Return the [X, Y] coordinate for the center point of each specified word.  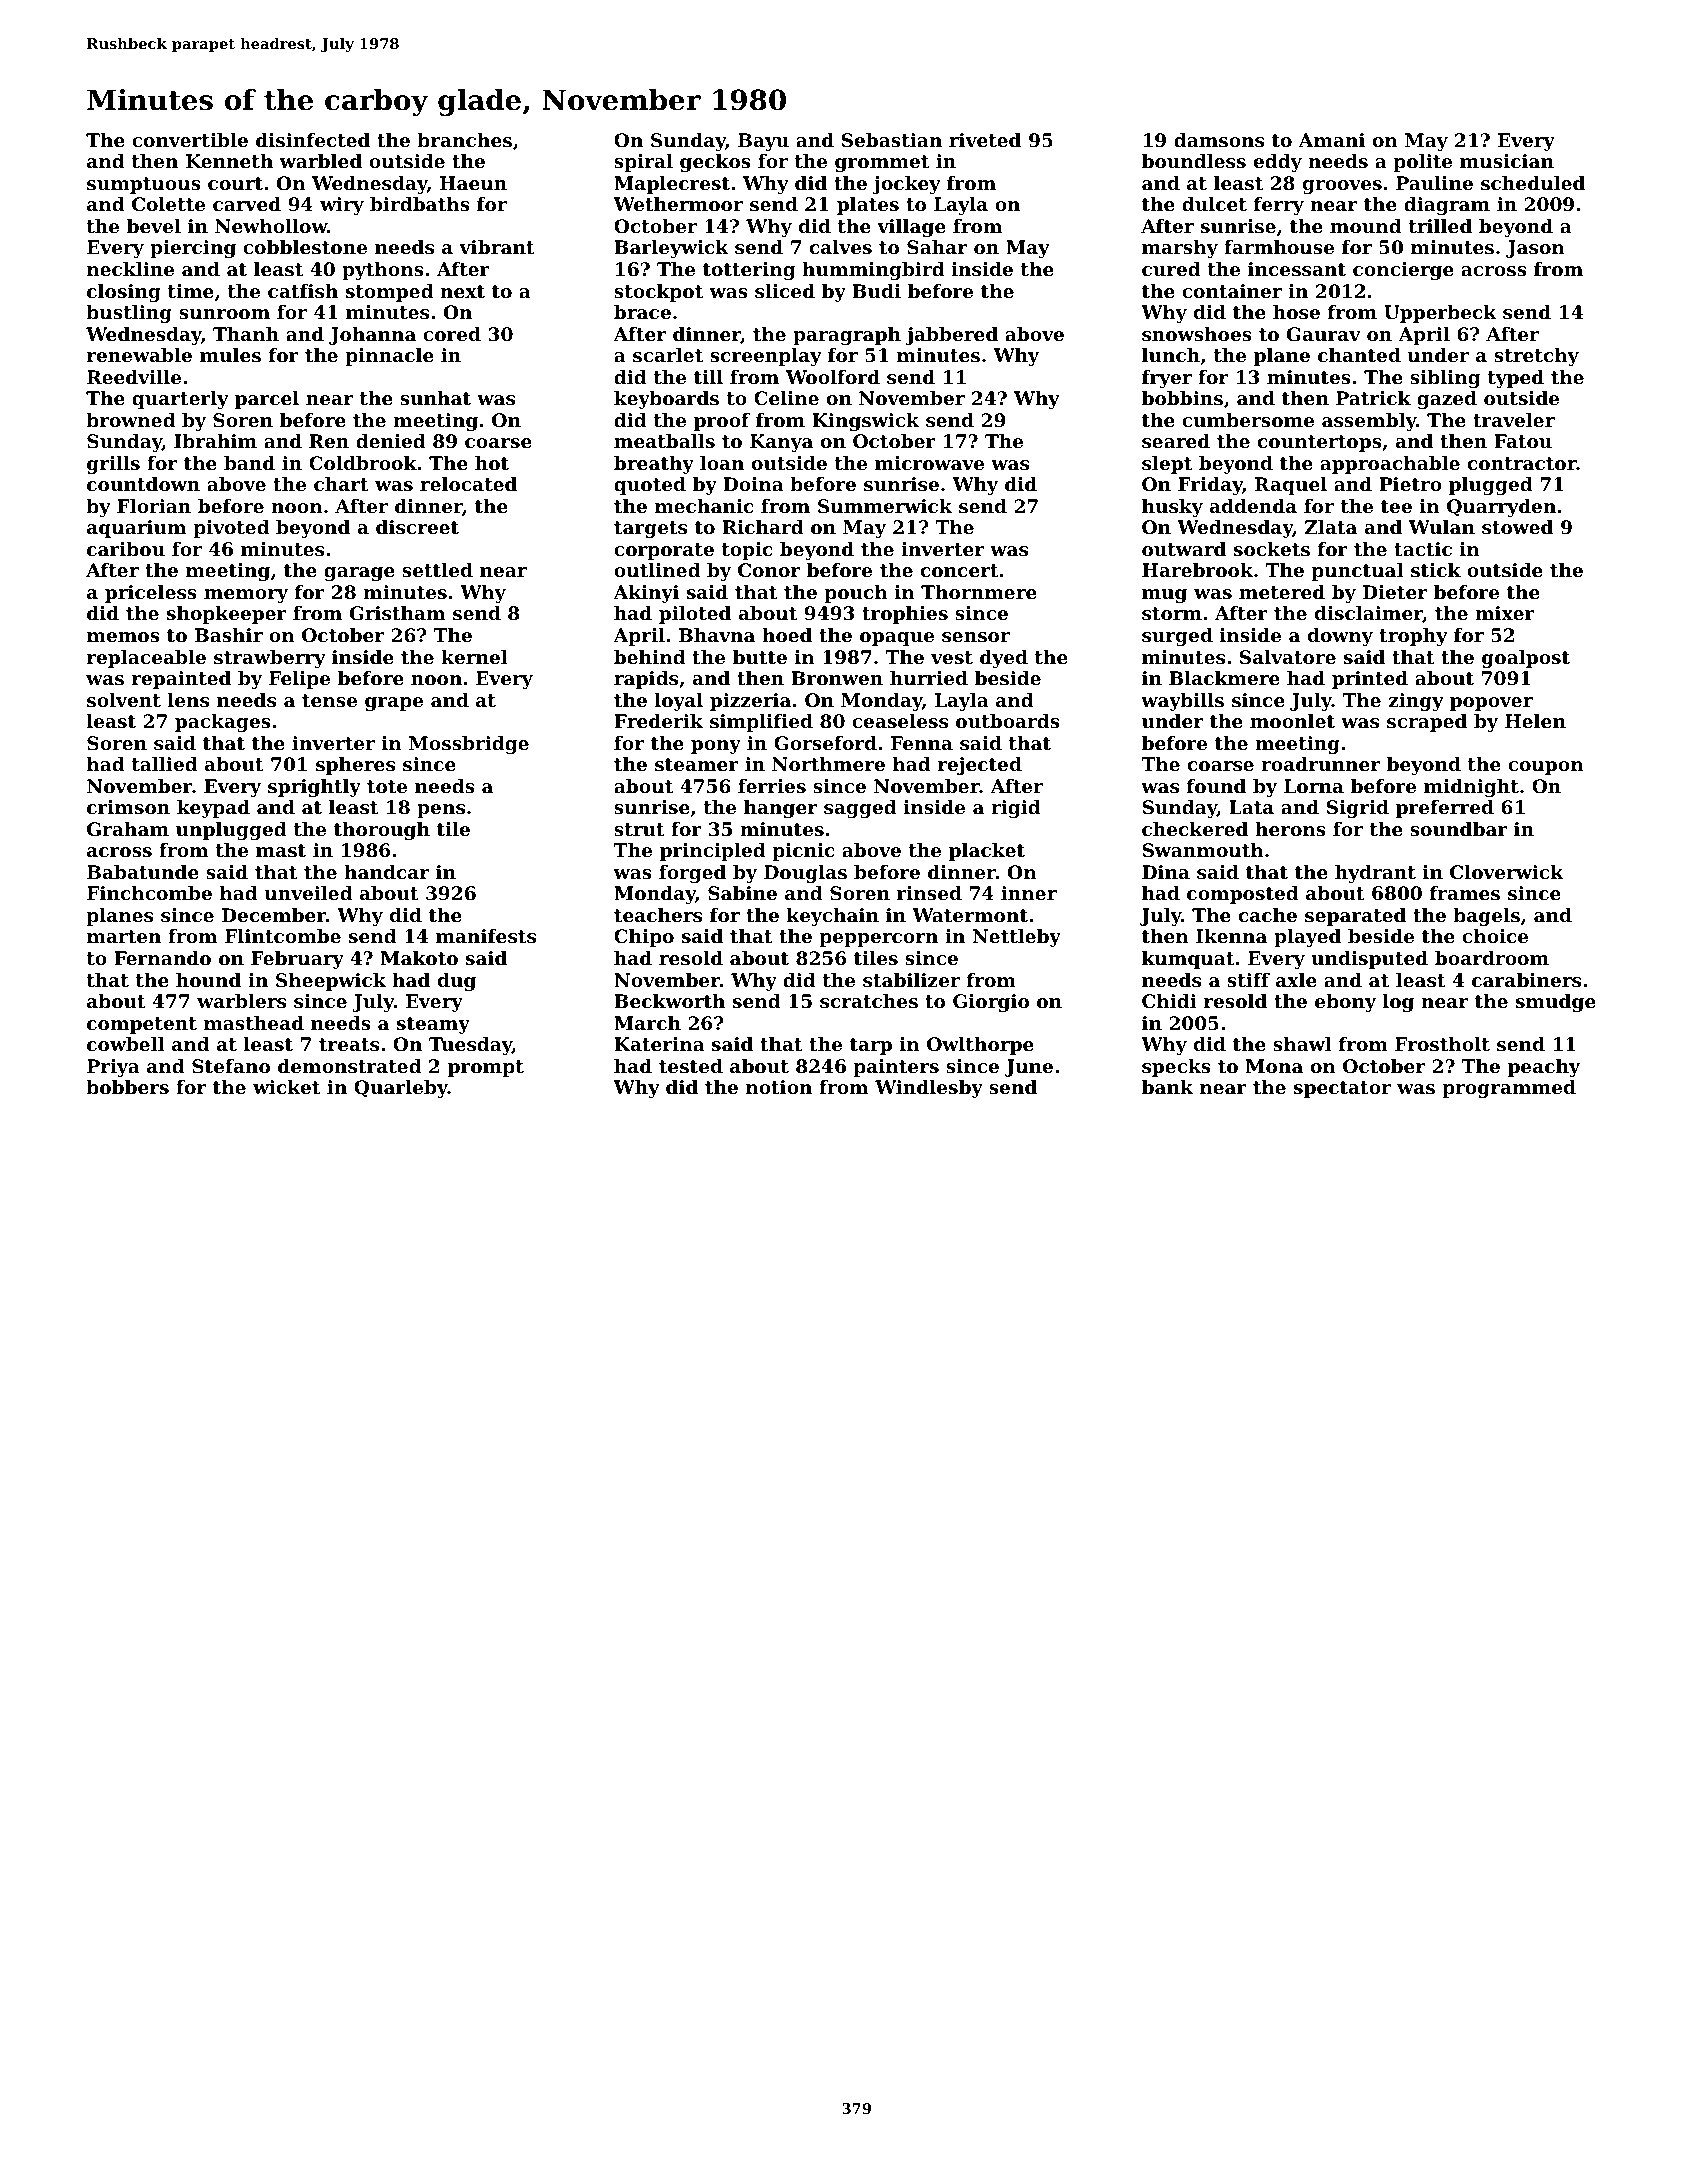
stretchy [1536, 357]
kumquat [1188, 960]
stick [1436, 570]
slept [1167, 465]
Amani [1331, 140]
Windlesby [929, 1089]
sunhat [435, 398]
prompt [486, 1068]
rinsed [929, 893]
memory [246, 596]
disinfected [313, 140]
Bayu [763, 142]
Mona [1274, 1066]
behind [650, 657]
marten [124, 936]
